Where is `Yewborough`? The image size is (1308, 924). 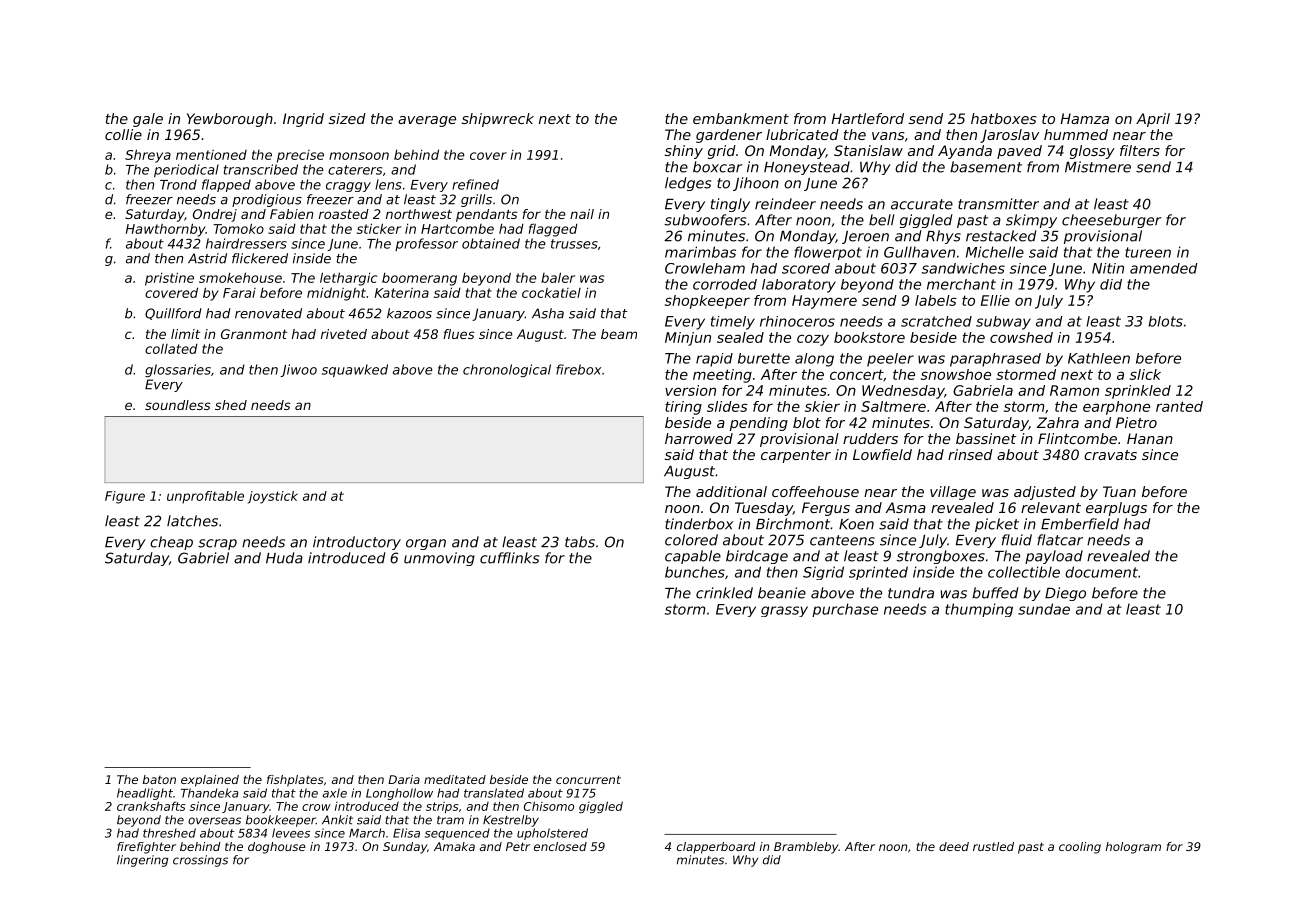 Yewborough is located at coordinates (230, 120).
